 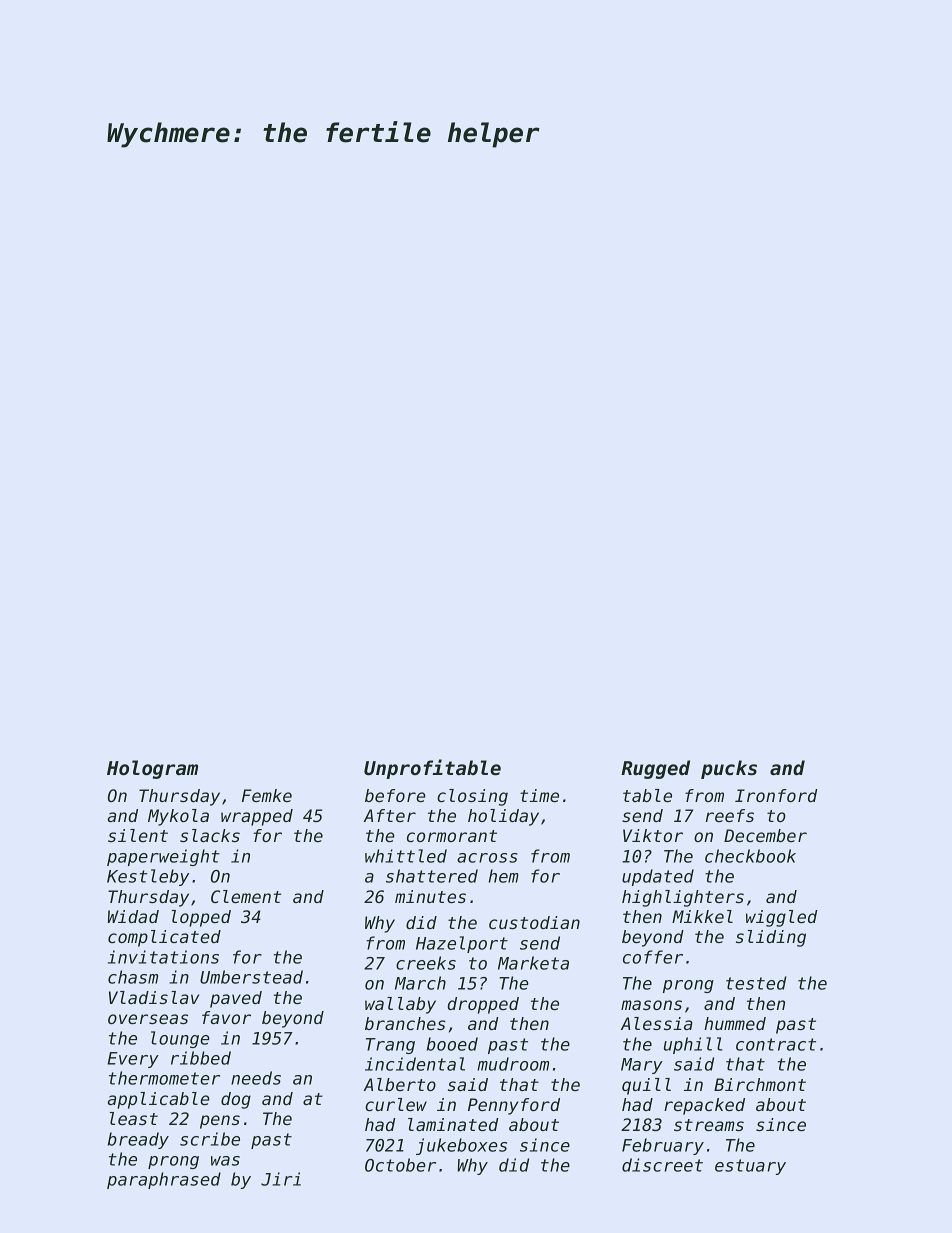 I want to click on tested, so click(x=756, y=983).
